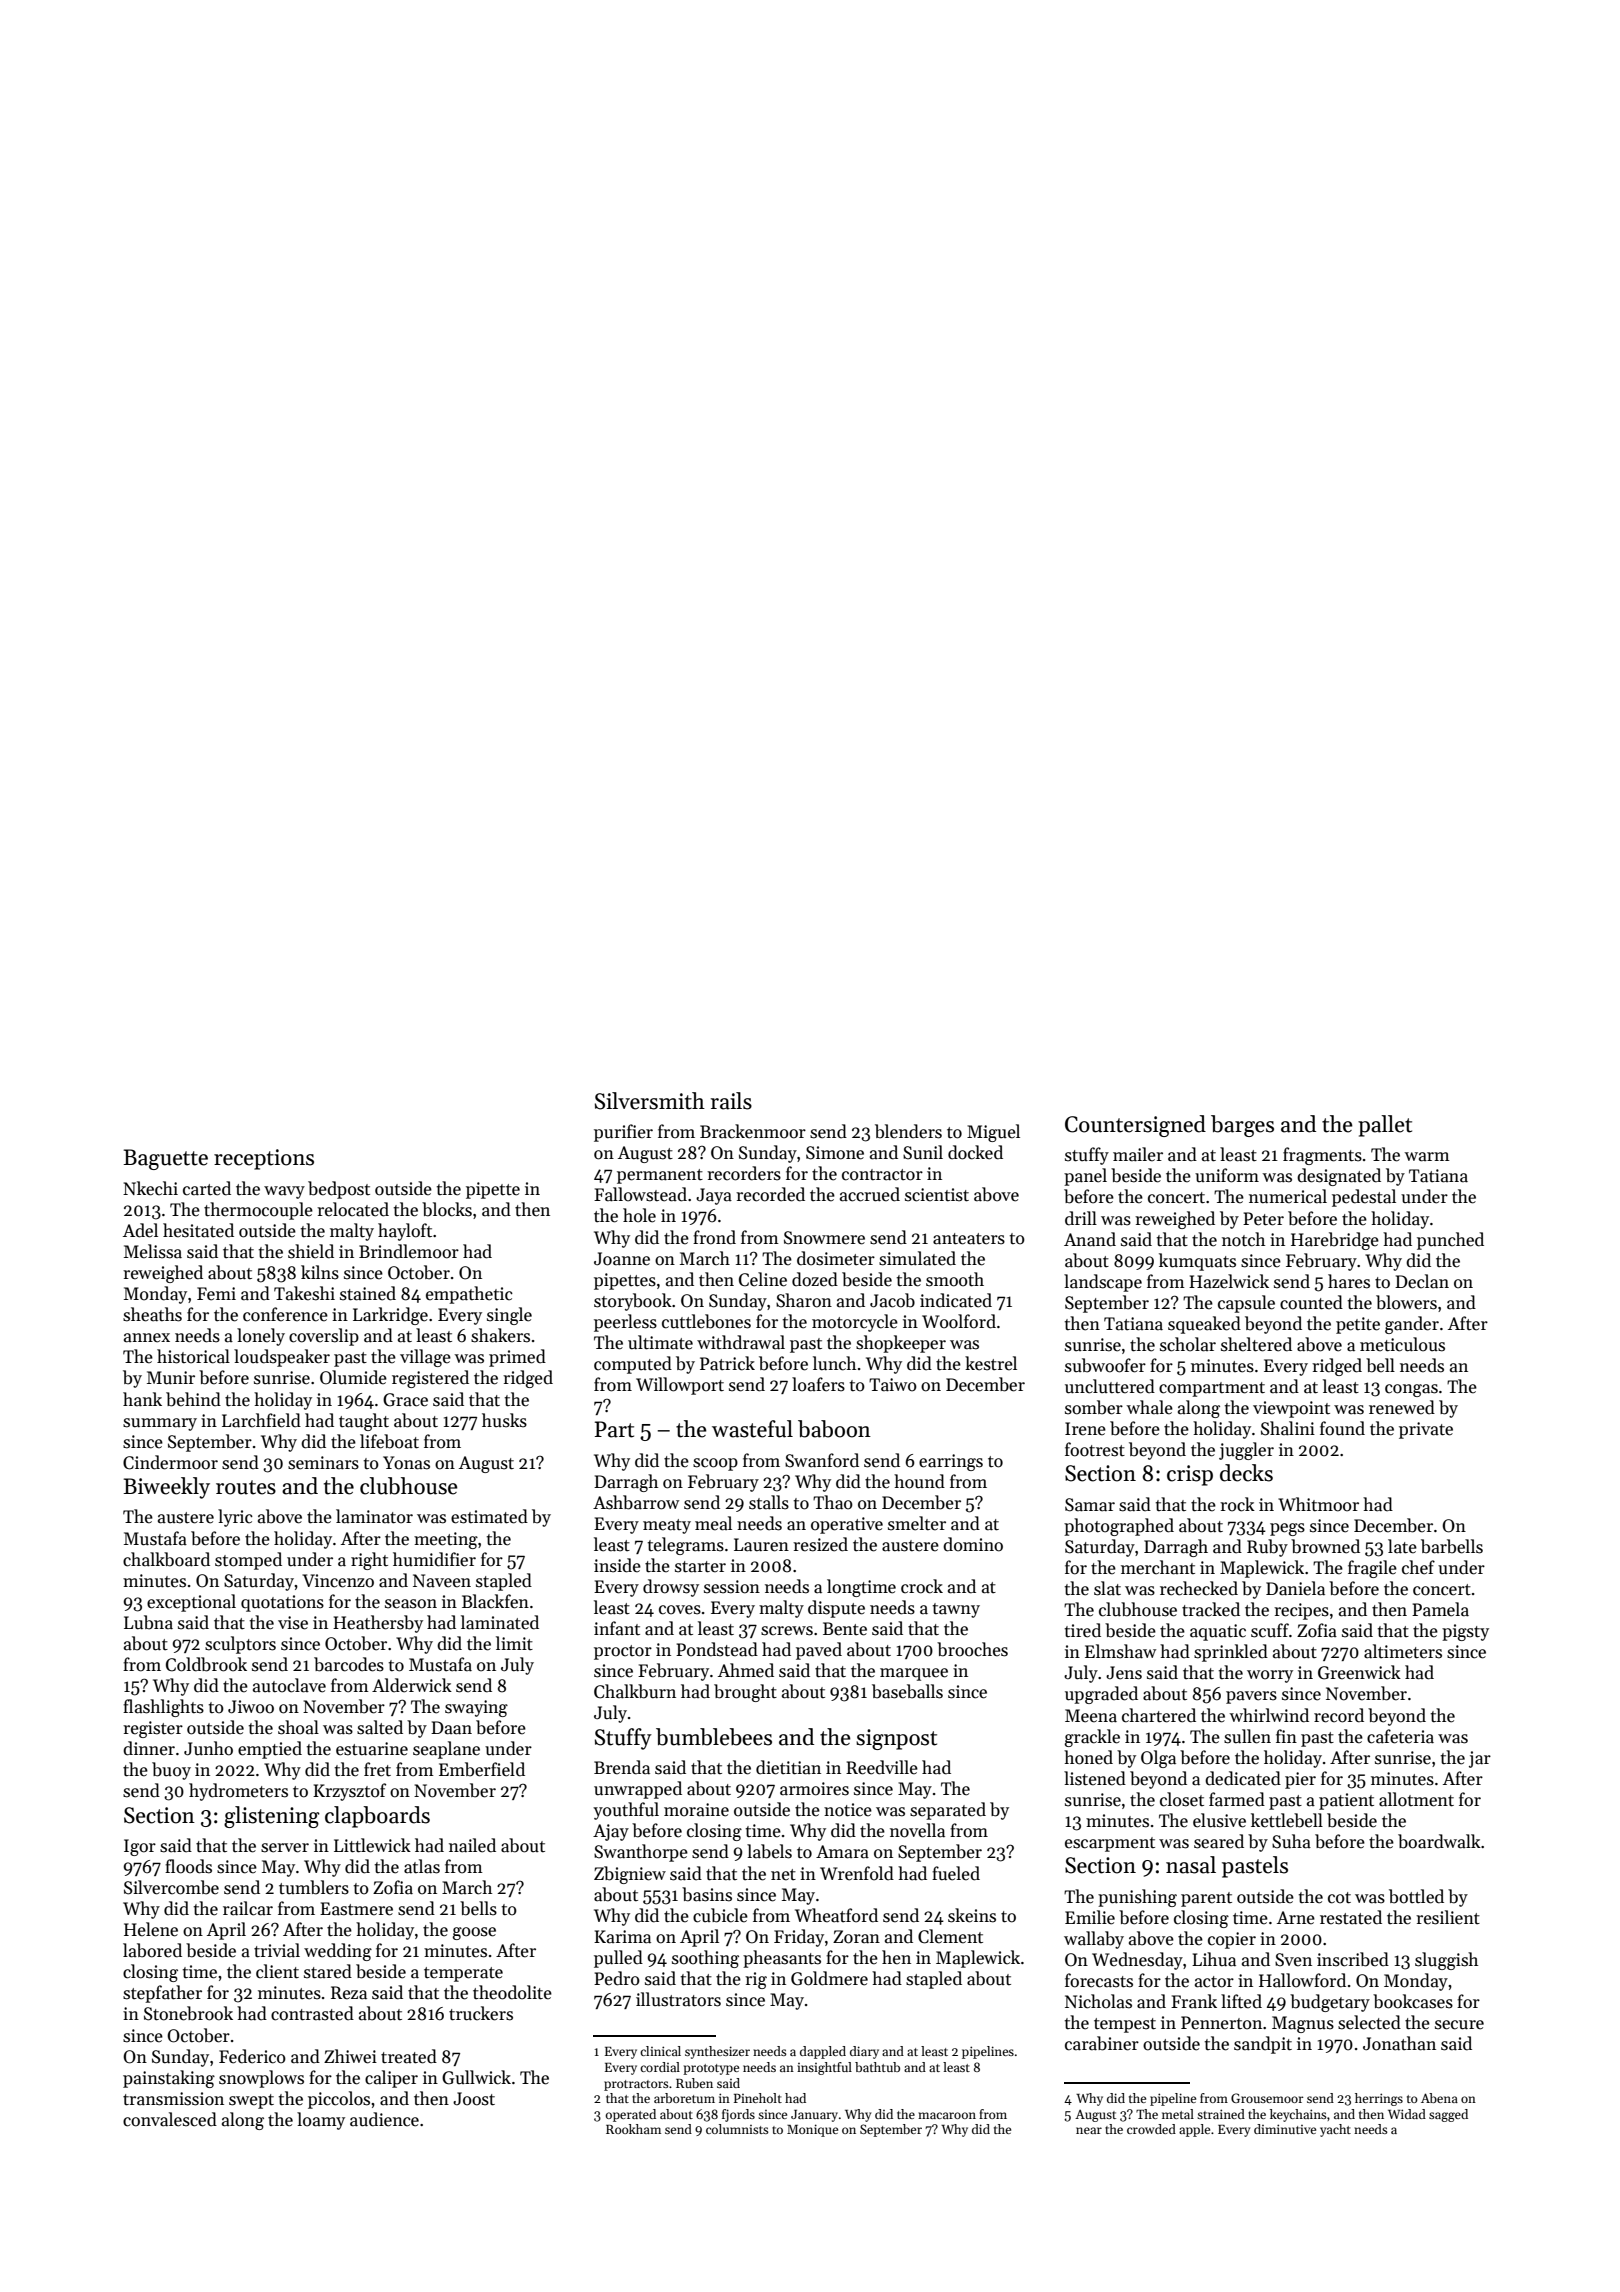 The height and width of the page is (2292, 1620). What do you see at coordinates (731, 1101) in the page?
I see `rails` at bounding box center [731, 1101].
